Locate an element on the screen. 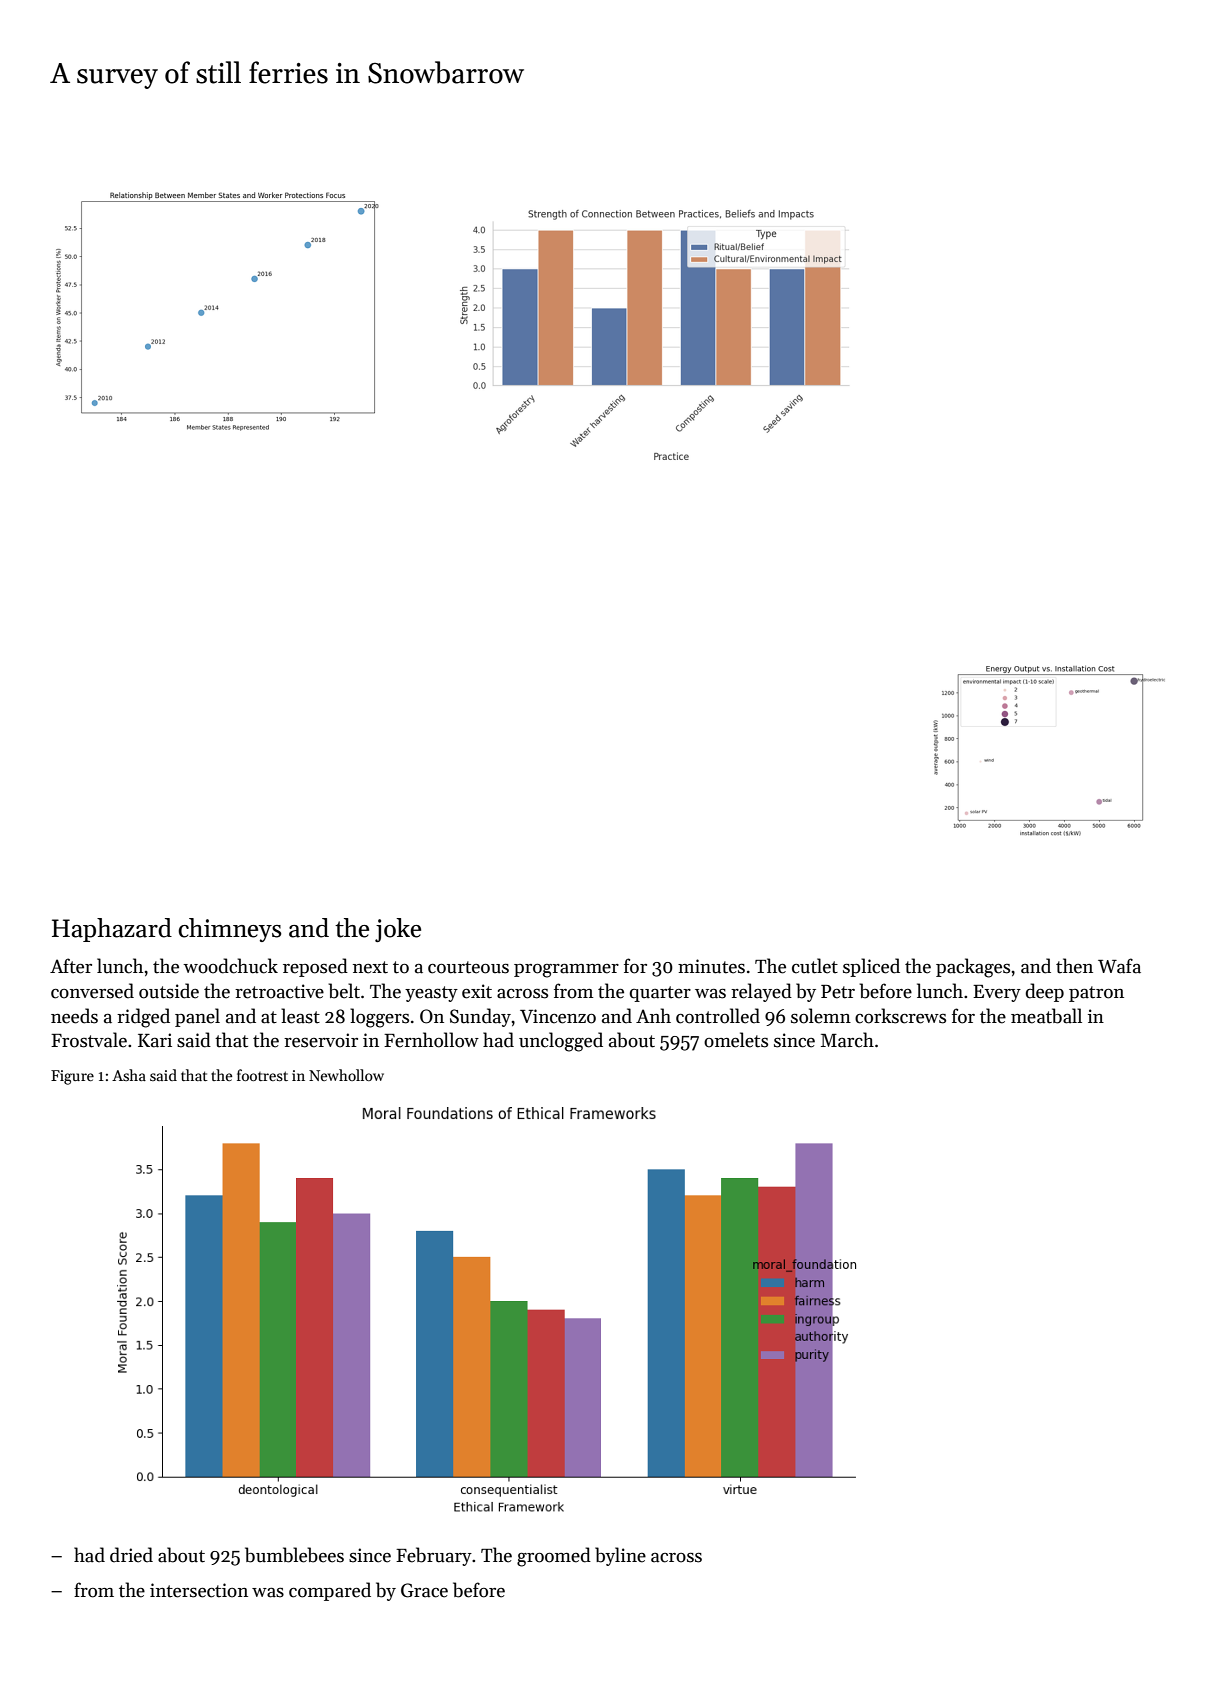  programmer is located at coordinates (566, 971).
